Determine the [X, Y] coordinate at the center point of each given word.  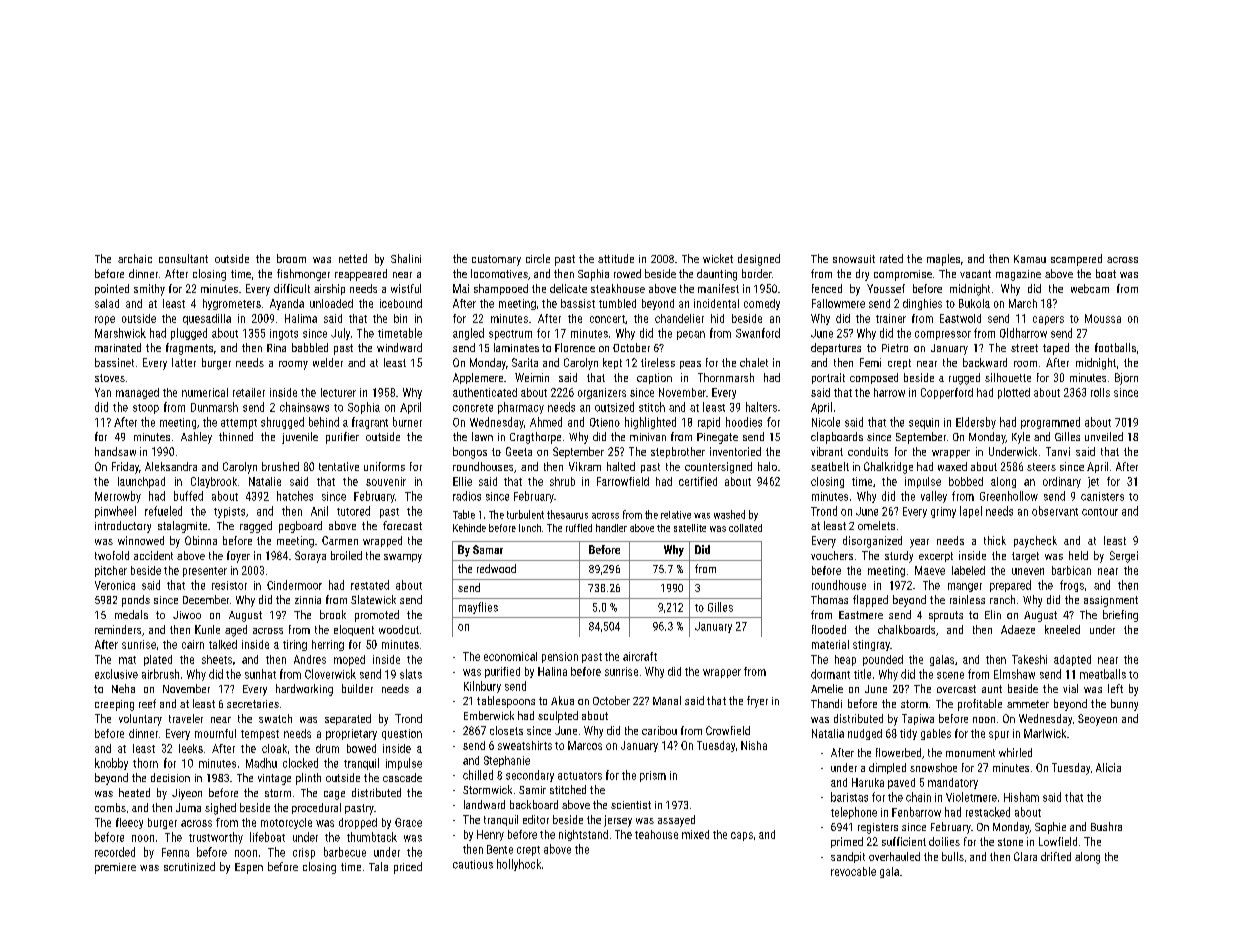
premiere [115, 868]
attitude [616, 258]
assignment [1111, 601]
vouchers [832, 555]
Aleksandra [171, 466]
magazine [1018, 275]
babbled [310, 347]
